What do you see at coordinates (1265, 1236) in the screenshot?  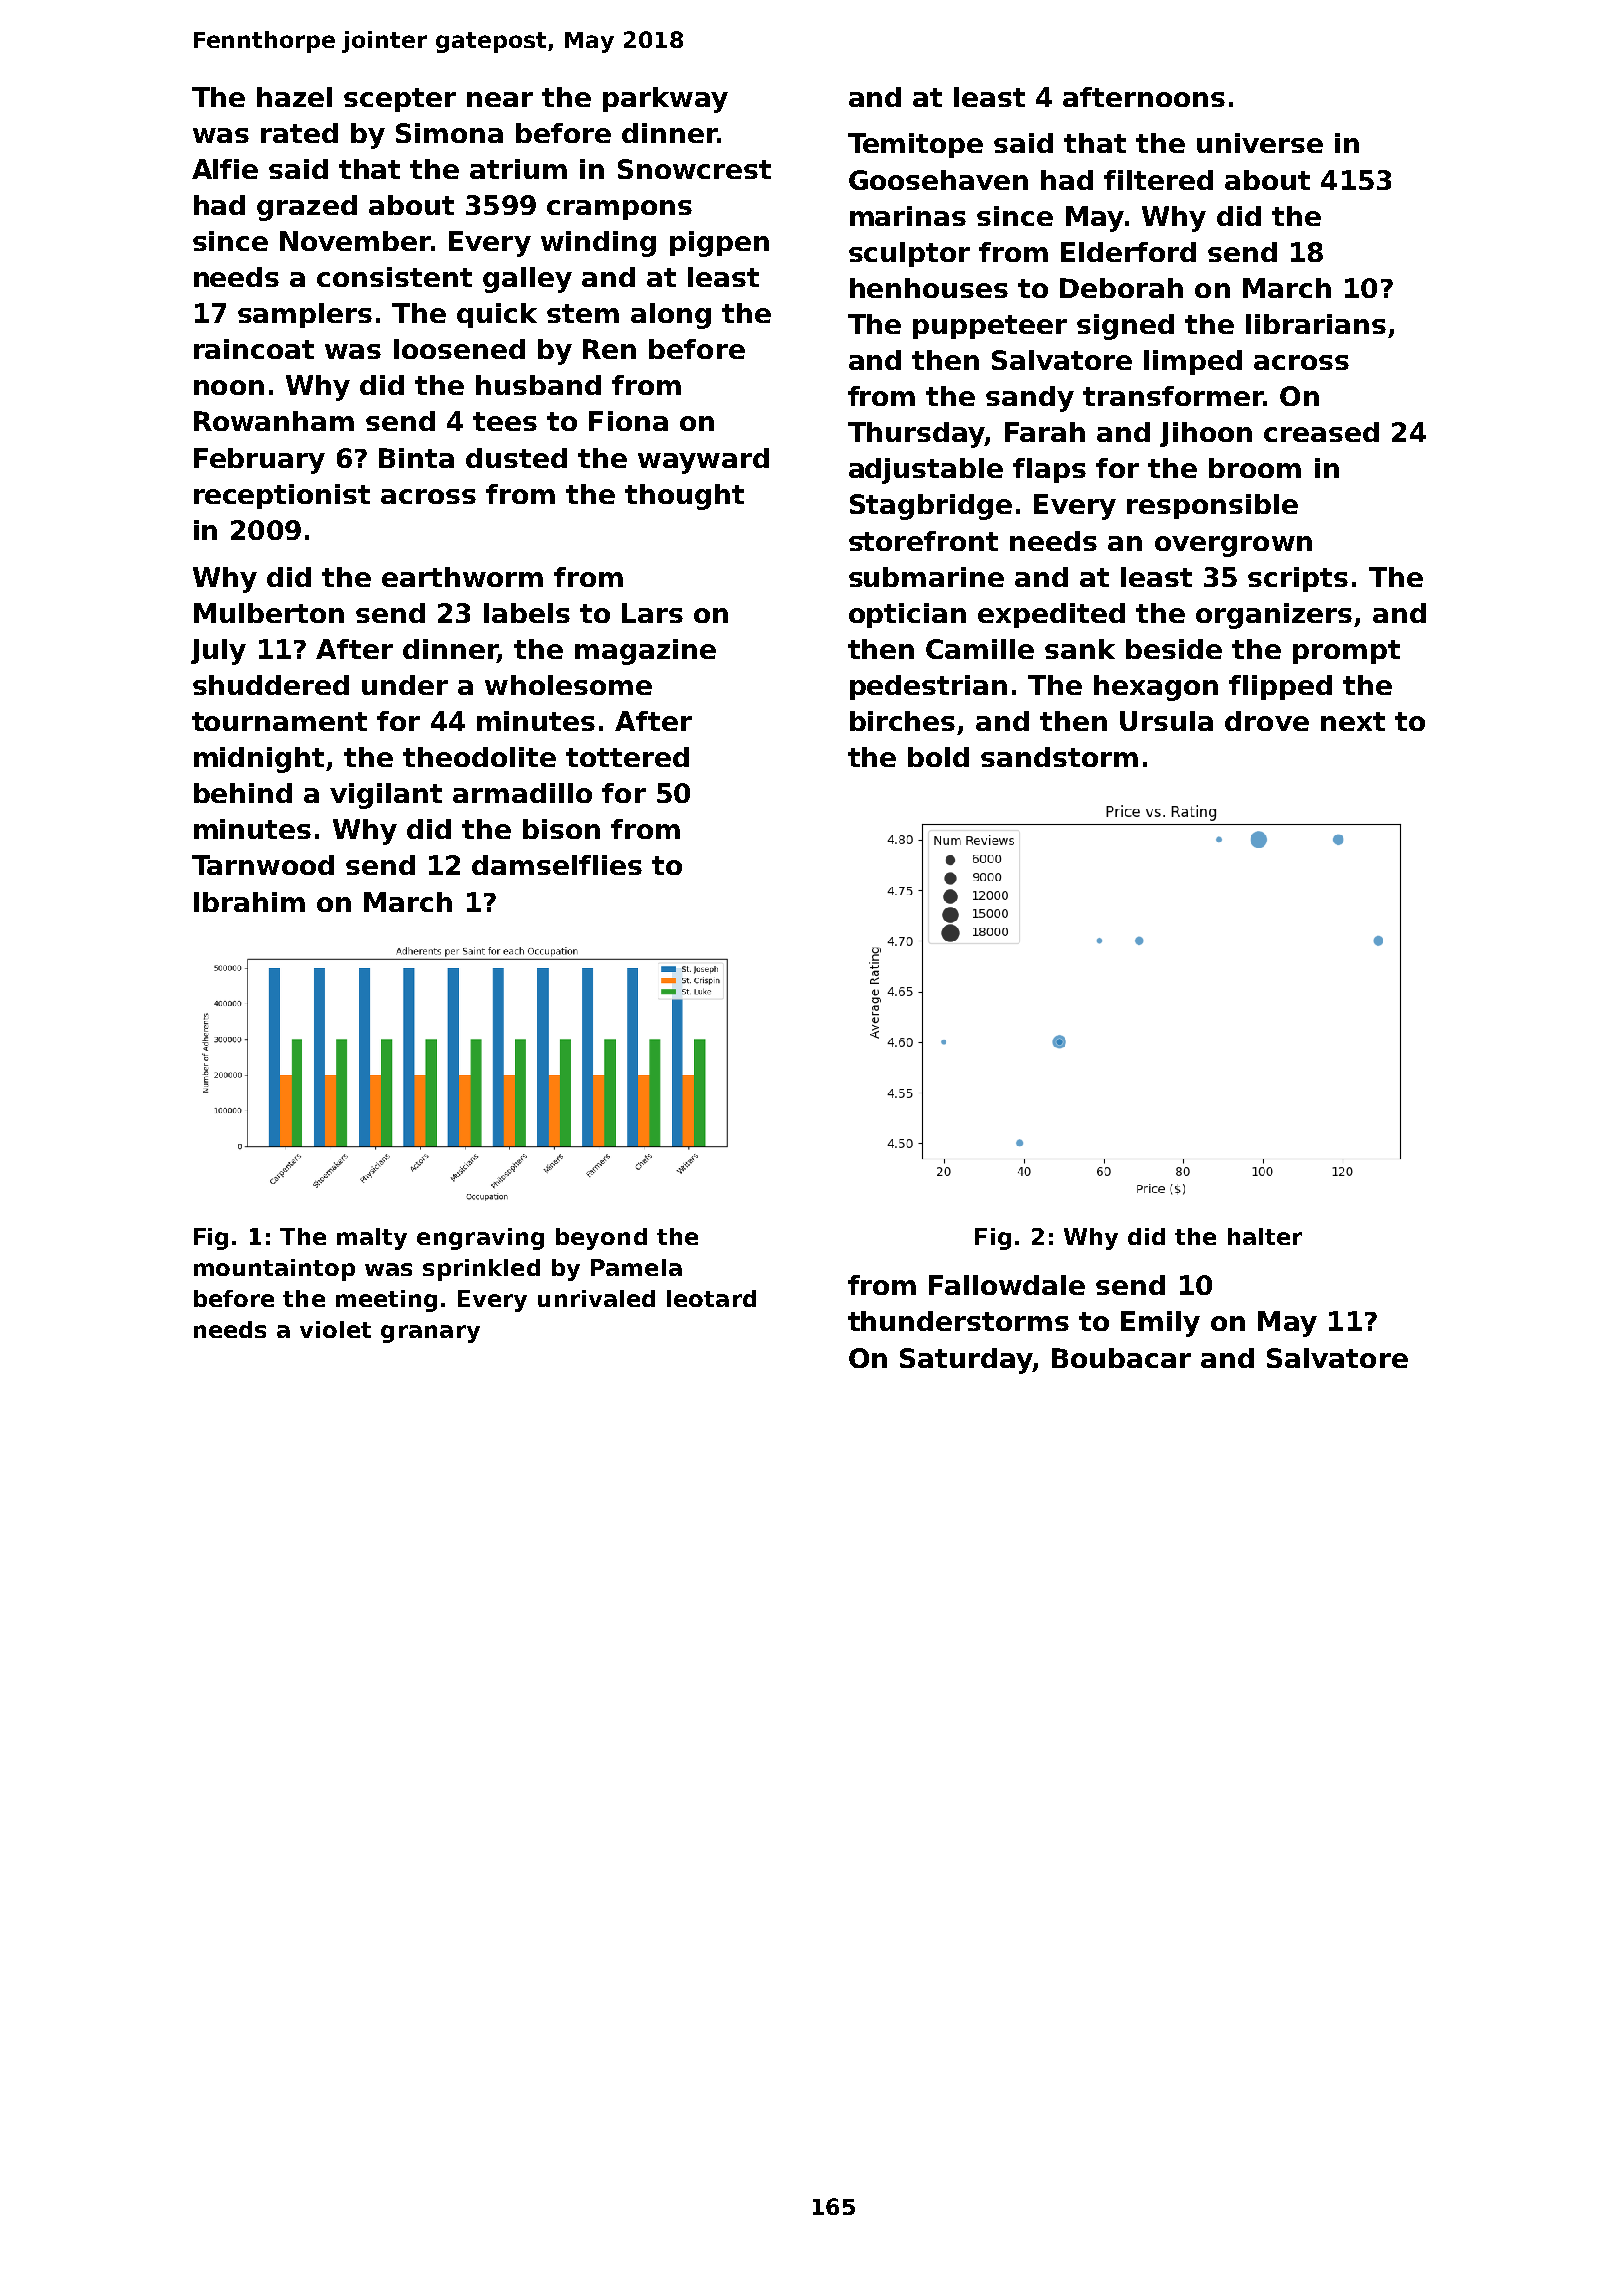 I see `halter` at bounding box center [1265, 1236].
